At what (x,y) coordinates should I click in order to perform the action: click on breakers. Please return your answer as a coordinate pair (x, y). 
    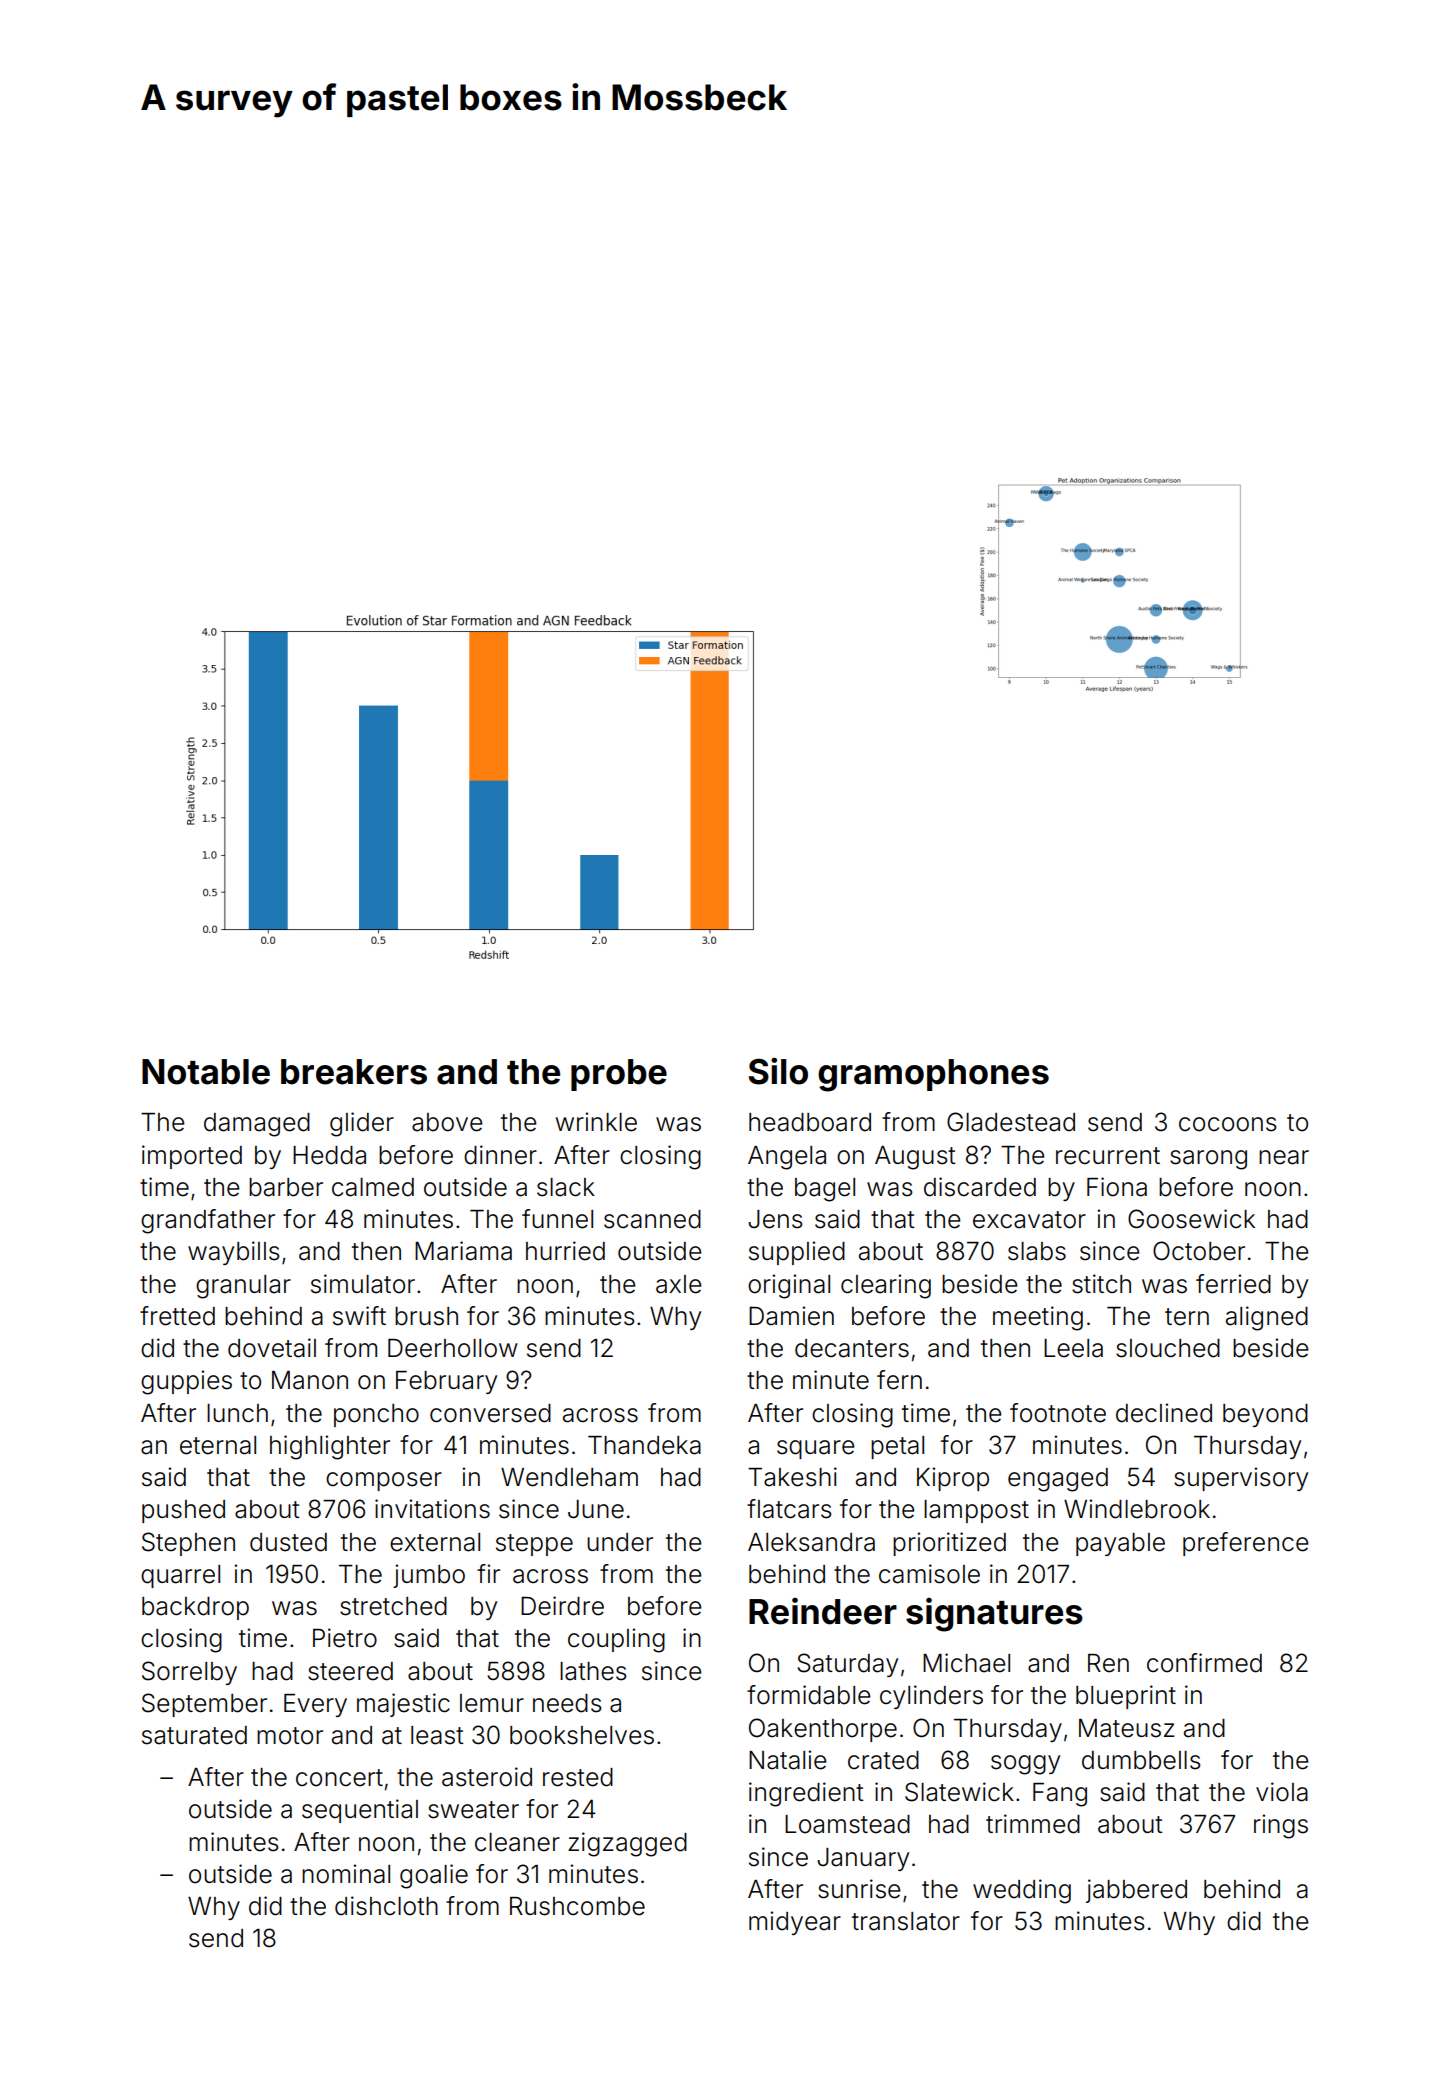
    Looking at the image, I should click on (354, 1072).
